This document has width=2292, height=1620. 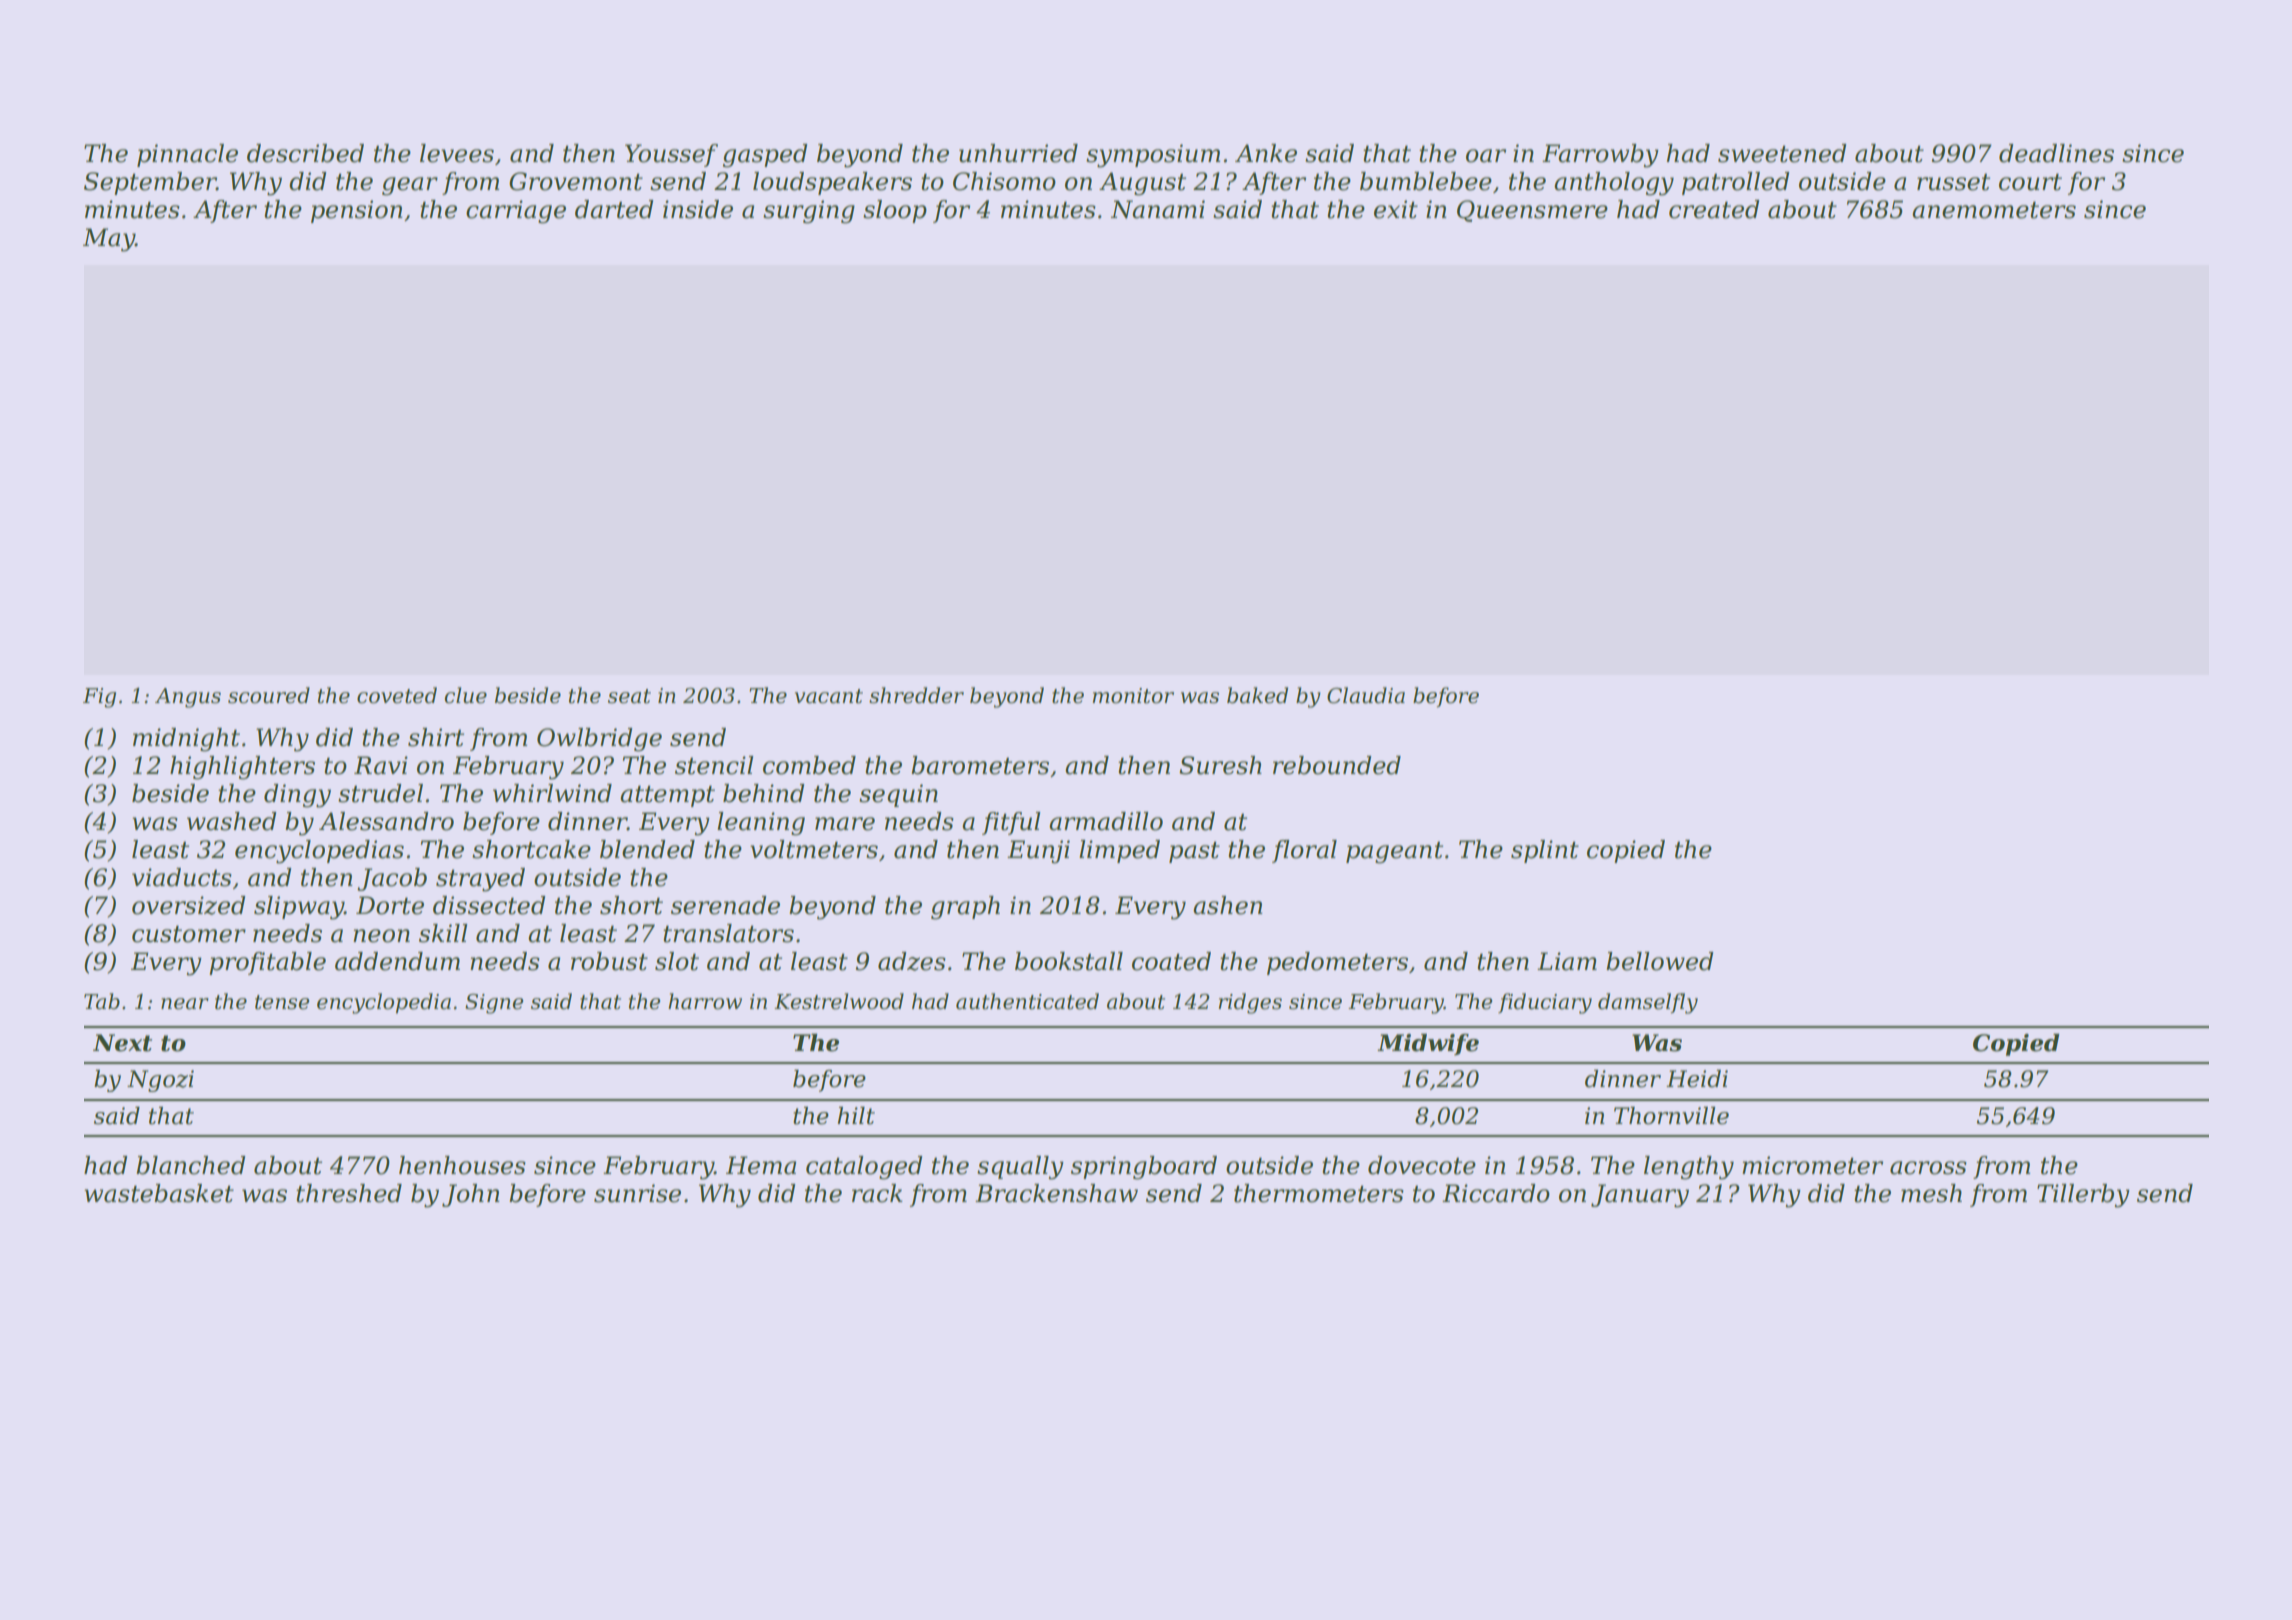 I want to click on baked, so click(x=1257, y=695).
